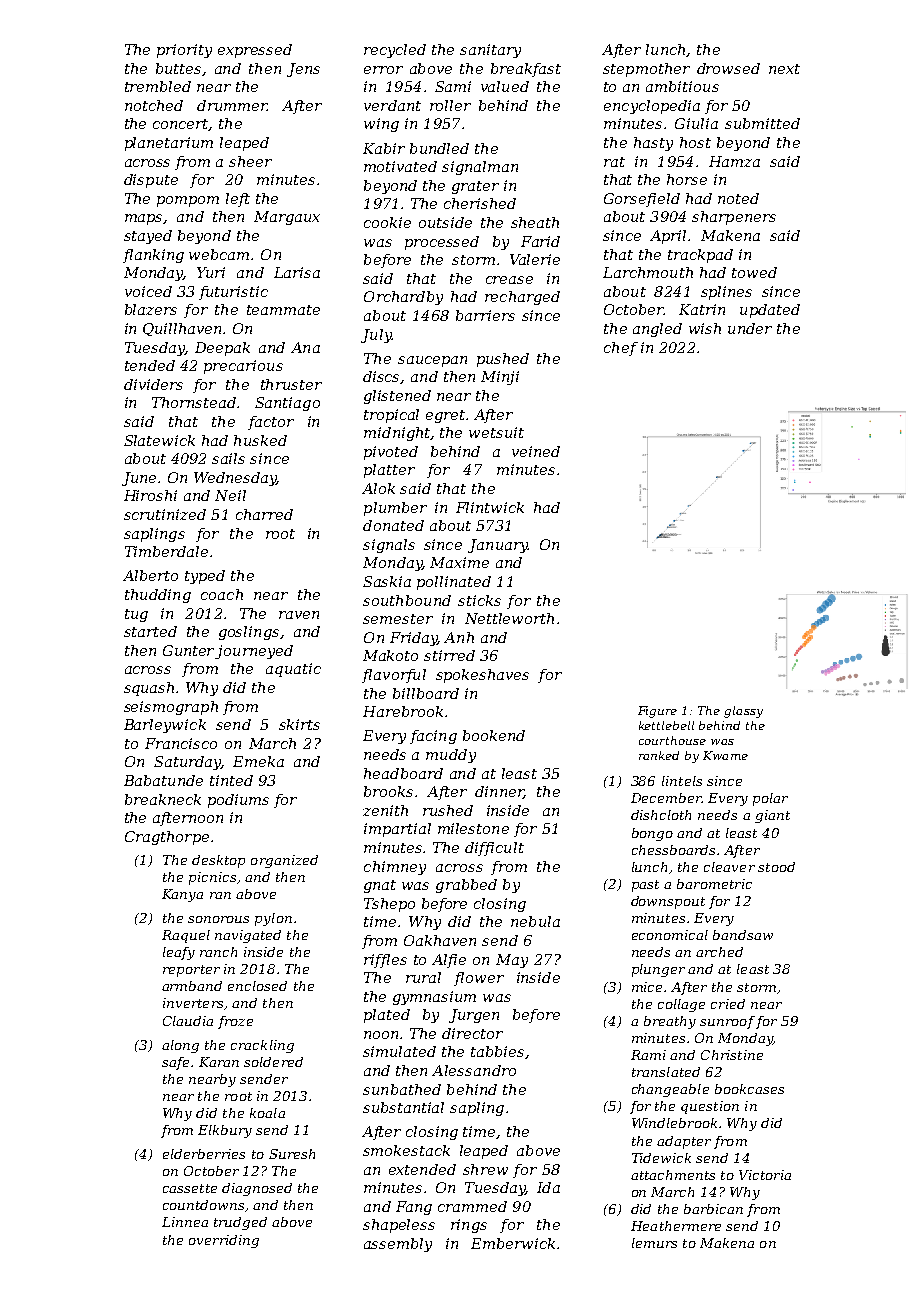  I want to click on towed, so click(754, 272).
